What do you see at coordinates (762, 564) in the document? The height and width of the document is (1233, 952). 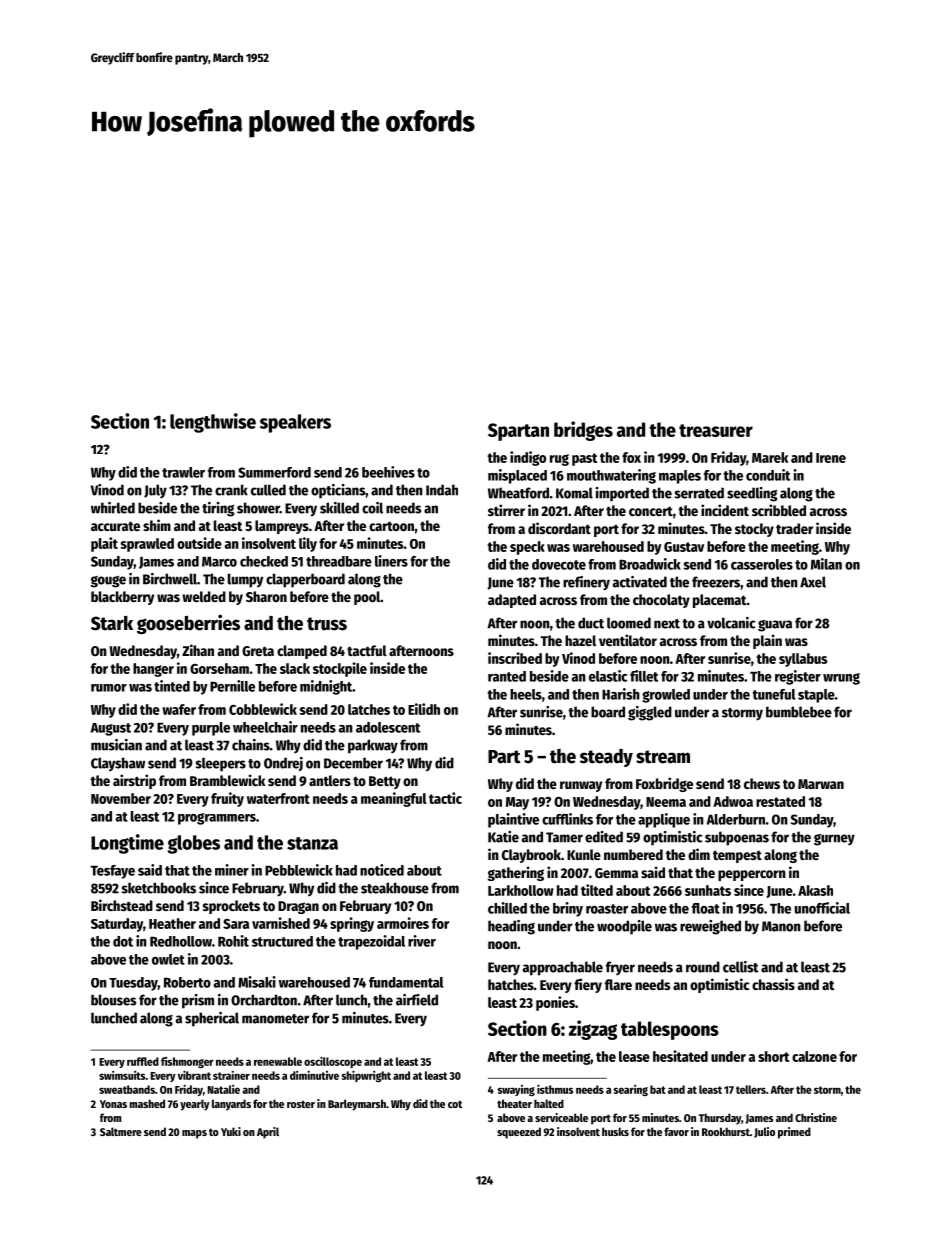 I see `casseroles` at bounding box center [762, 564].
